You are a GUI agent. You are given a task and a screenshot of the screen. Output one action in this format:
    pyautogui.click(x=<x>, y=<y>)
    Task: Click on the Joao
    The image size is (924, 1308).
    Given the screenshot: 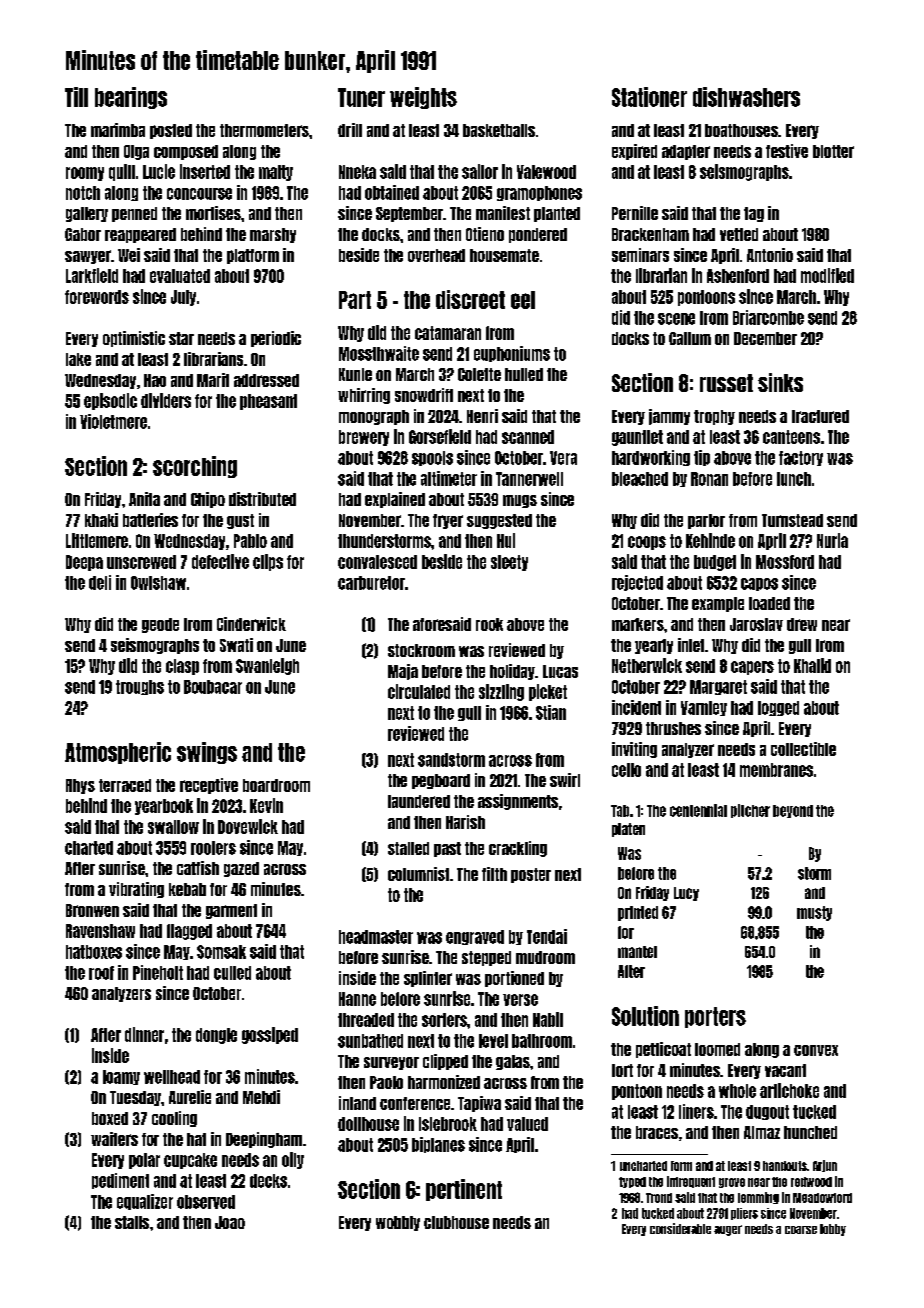 What is the action you would take?
    pyautogui.click(x=230, y=1222)
